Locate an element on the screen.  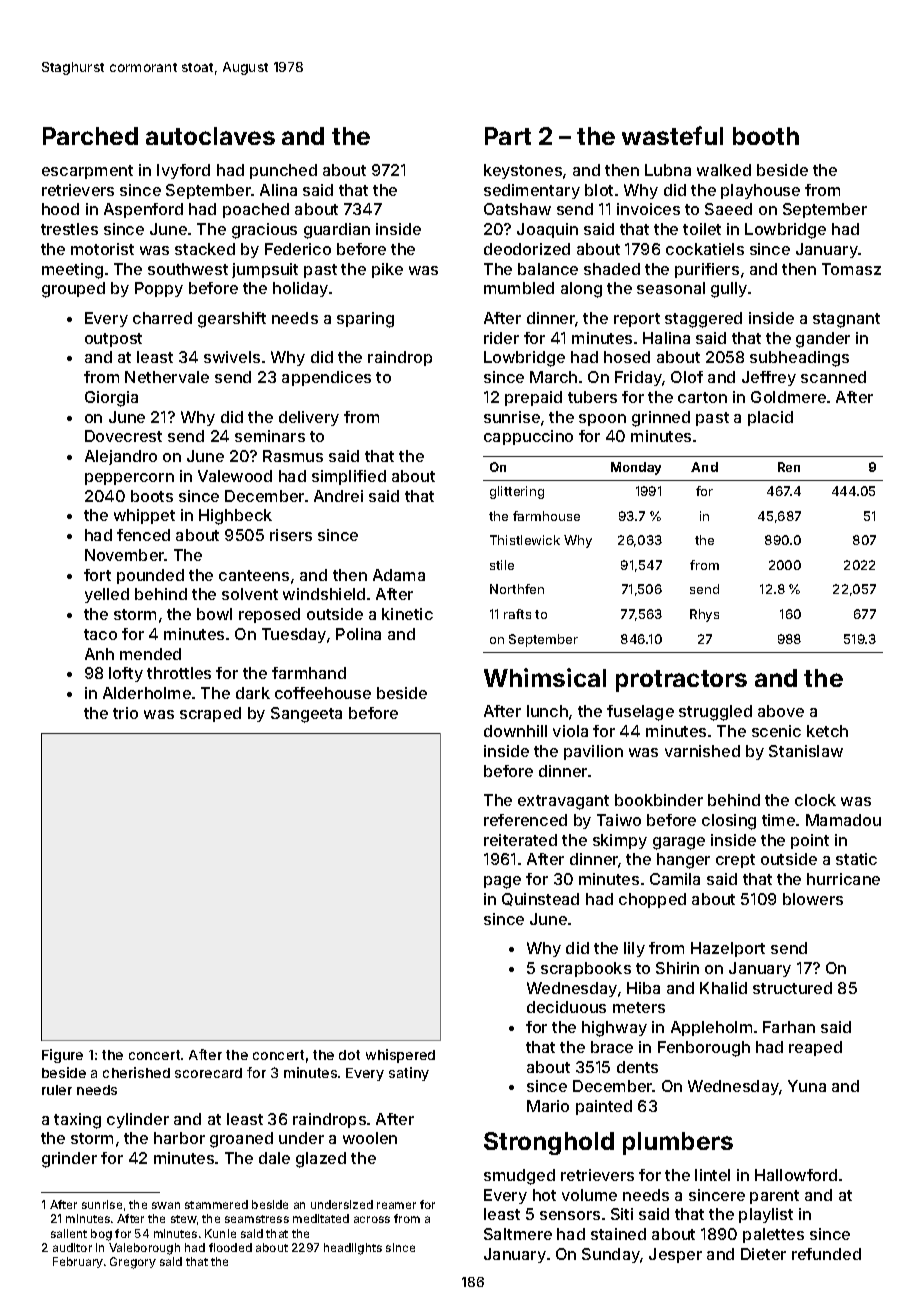
booth is located at coordinates (766, 136).
